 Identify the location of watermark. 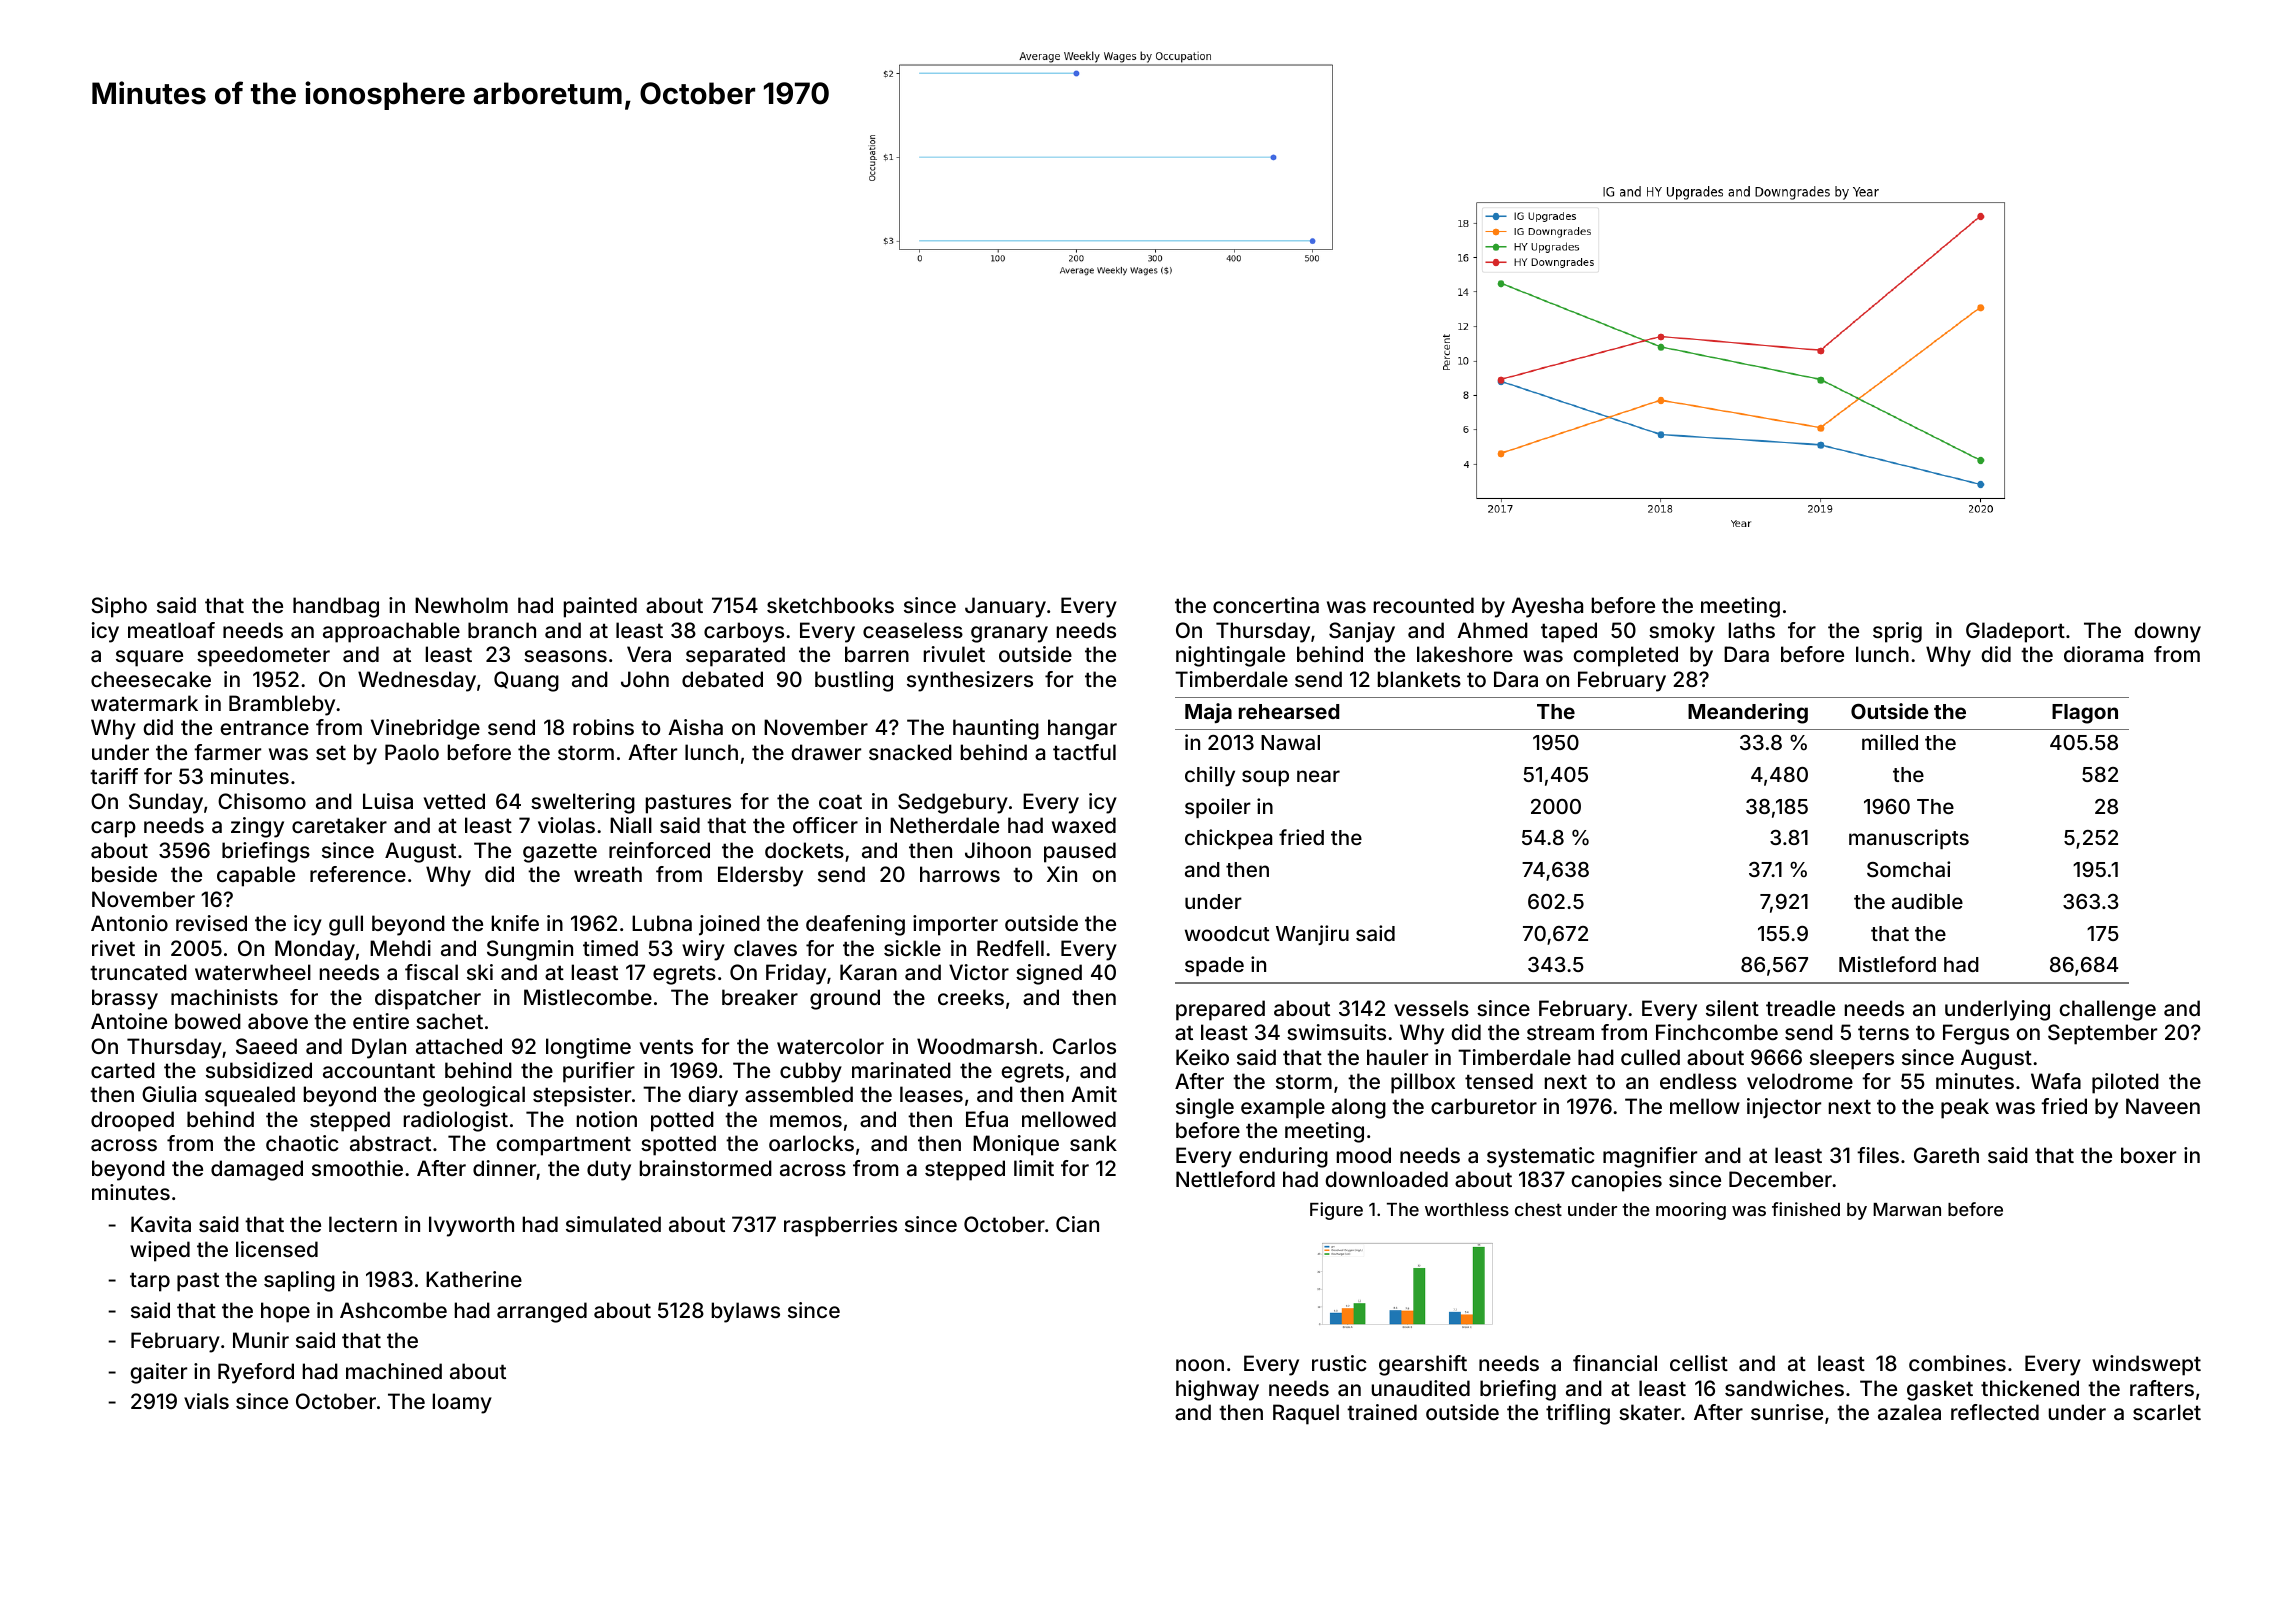
(144, 703).
